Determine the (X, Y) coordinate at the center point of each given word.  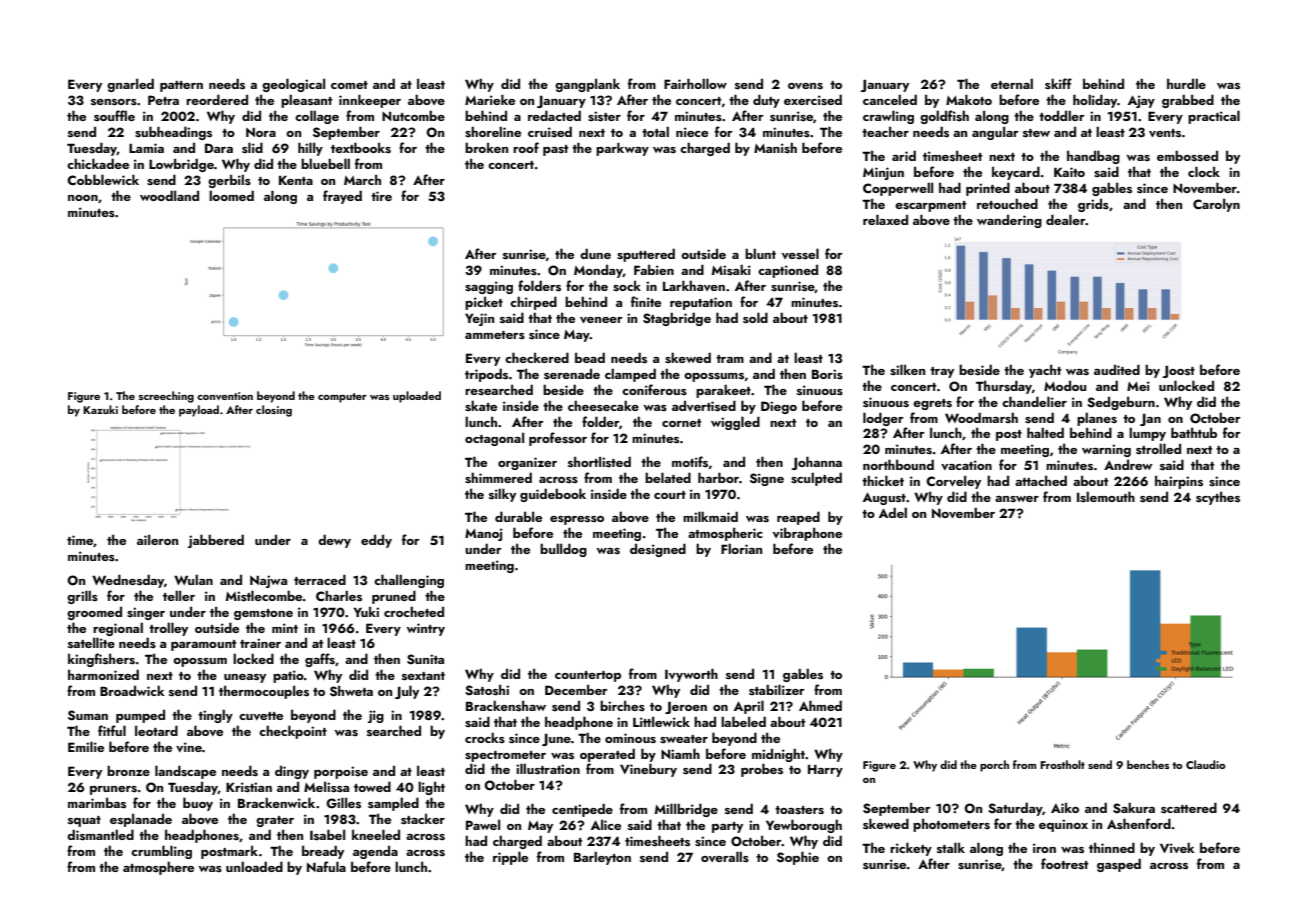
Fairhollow (695, 83)
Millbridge (686, 810)
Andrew (1128, 464)
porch (994, 766)
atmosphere (158, 868)
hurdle (1186, 83)
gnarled (130, 85)
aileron (157, 539)
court (670, 495)
